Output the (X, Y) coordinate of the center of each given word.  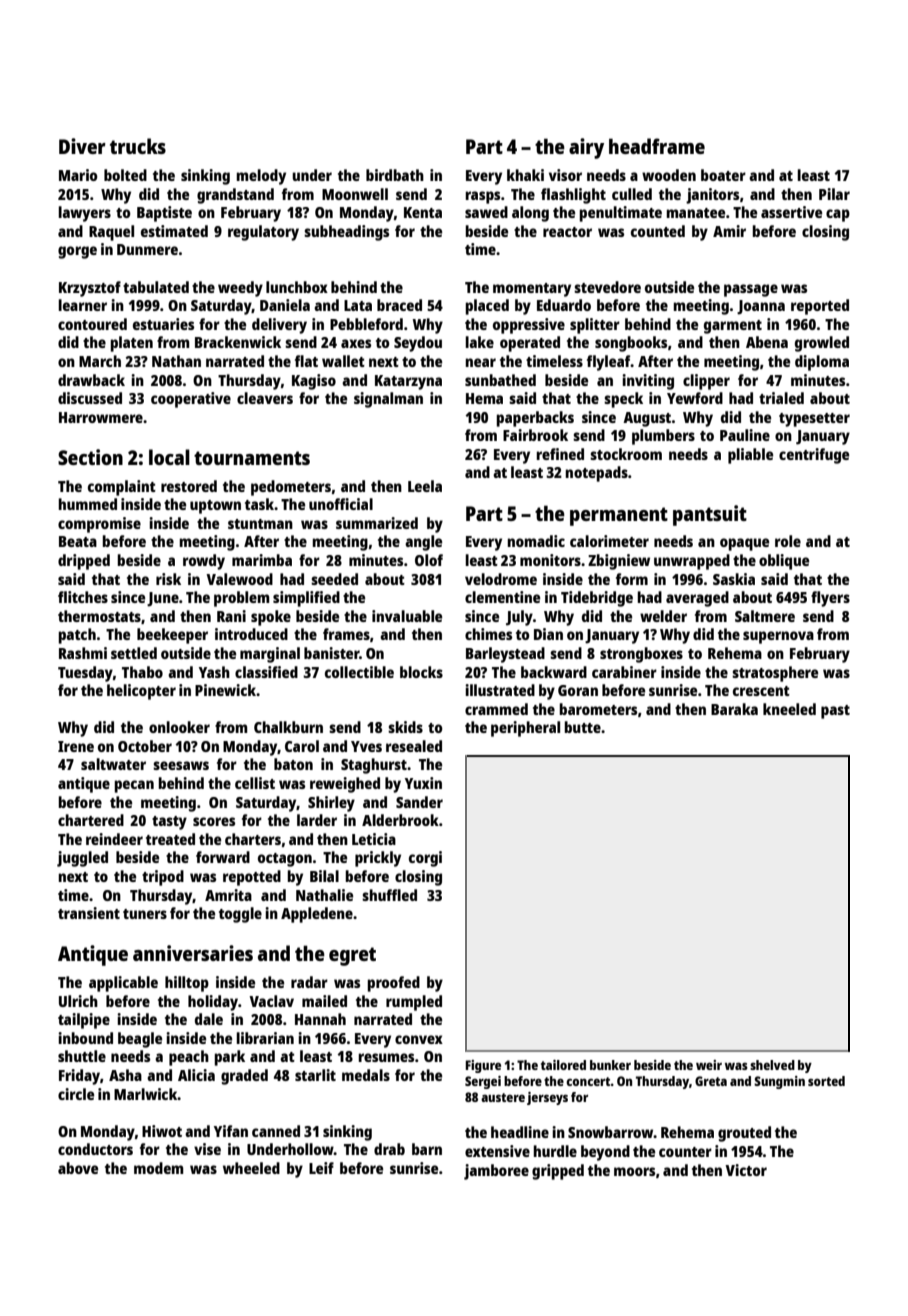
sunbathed (500, 380)
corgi (425, 859)
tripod (163, 878)
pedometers (291, 488)
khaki (525, 175)
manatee (695, 213)
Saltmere (765, 616)
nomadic (536, 541)
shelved (772, 1065)
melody (261, 177)
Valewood (239, 579)
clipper (706, 382)
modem (159, 1168)
